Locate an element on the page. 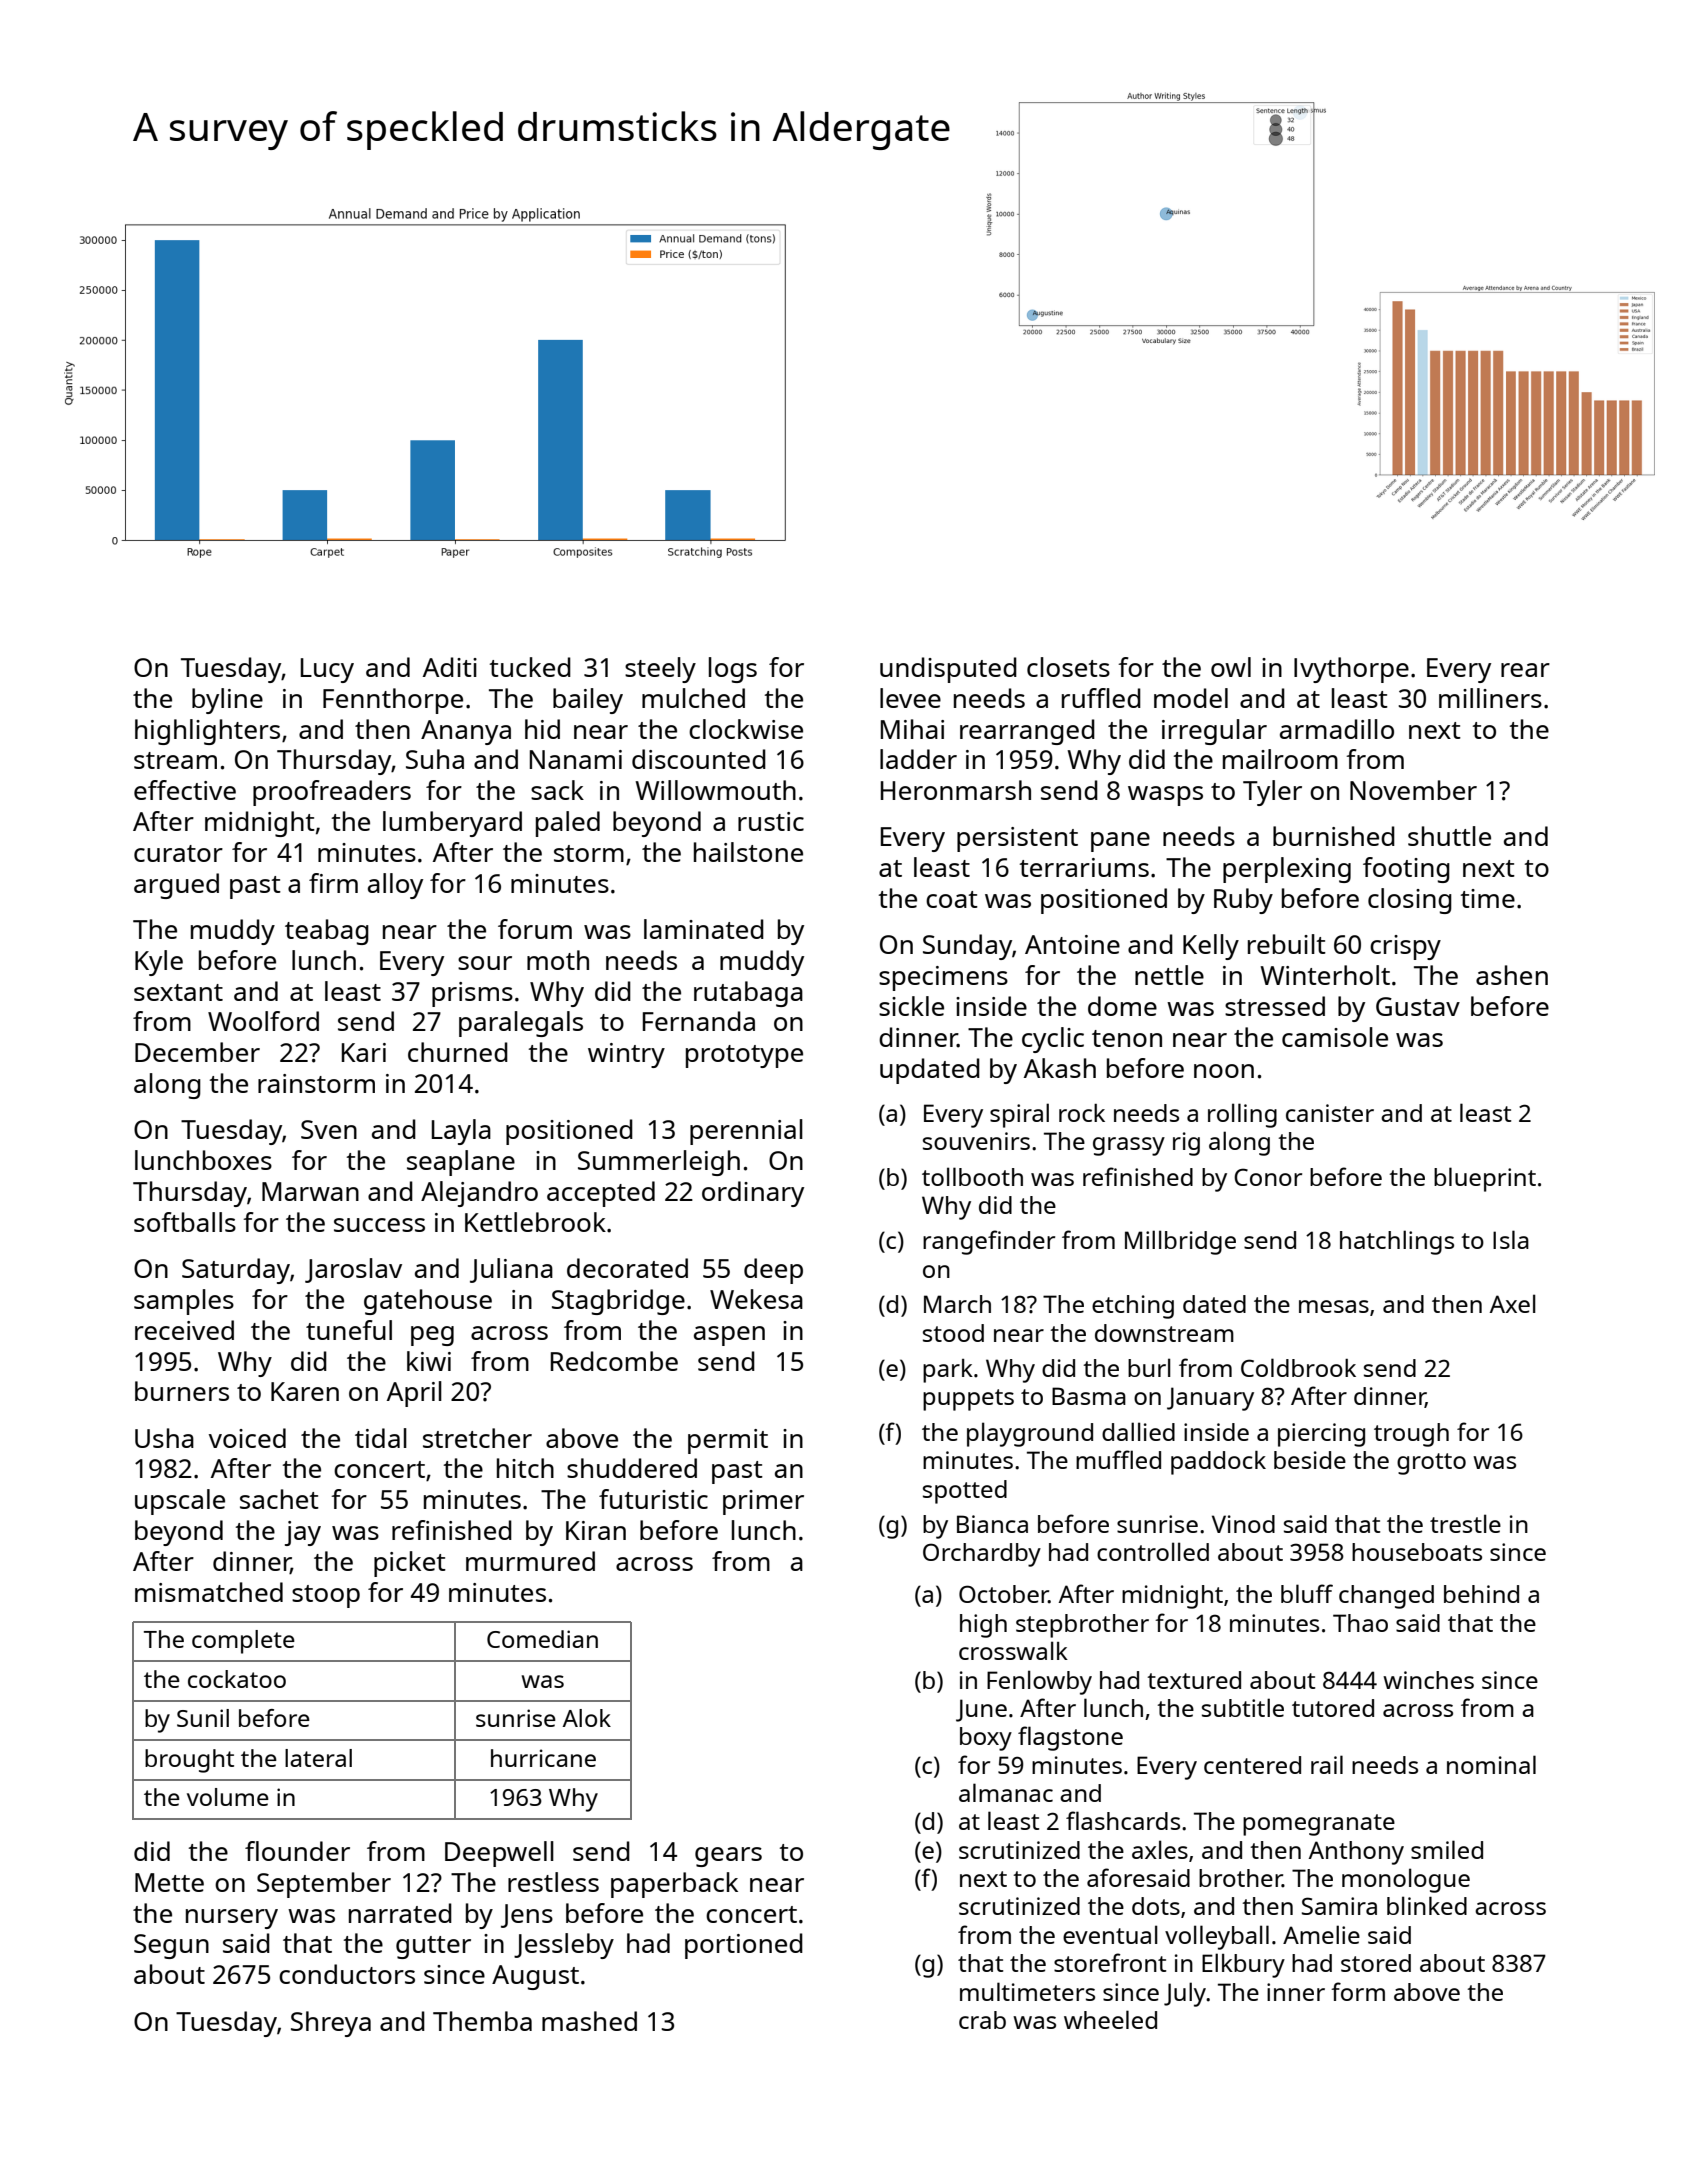 The height and width of the image is (2178, 1683). controlled is located at coordinates (1153, 1551).
